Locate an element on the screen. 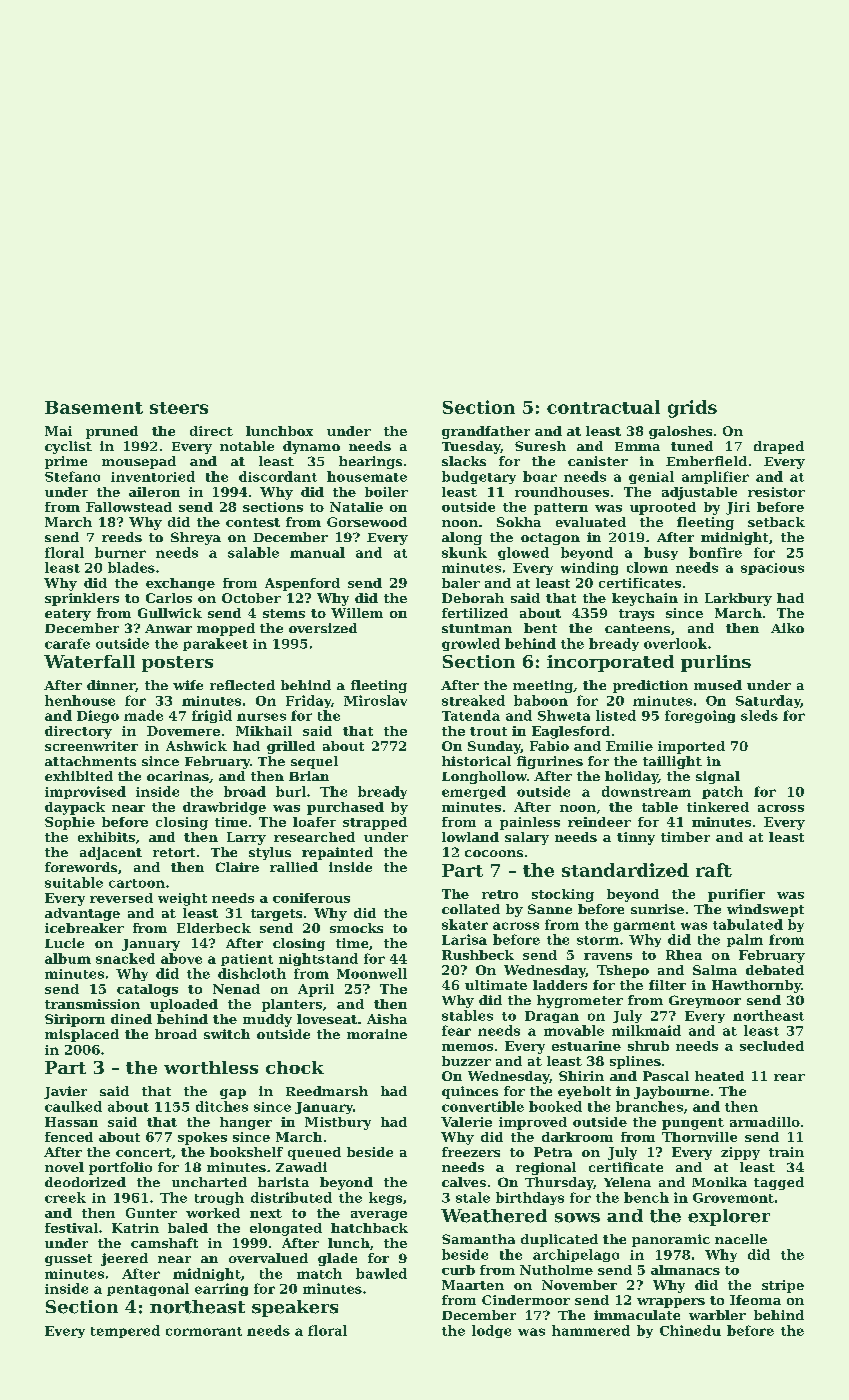 This screenshot has width=849, height=1400. worked is located at coordinates (213, 1213).
